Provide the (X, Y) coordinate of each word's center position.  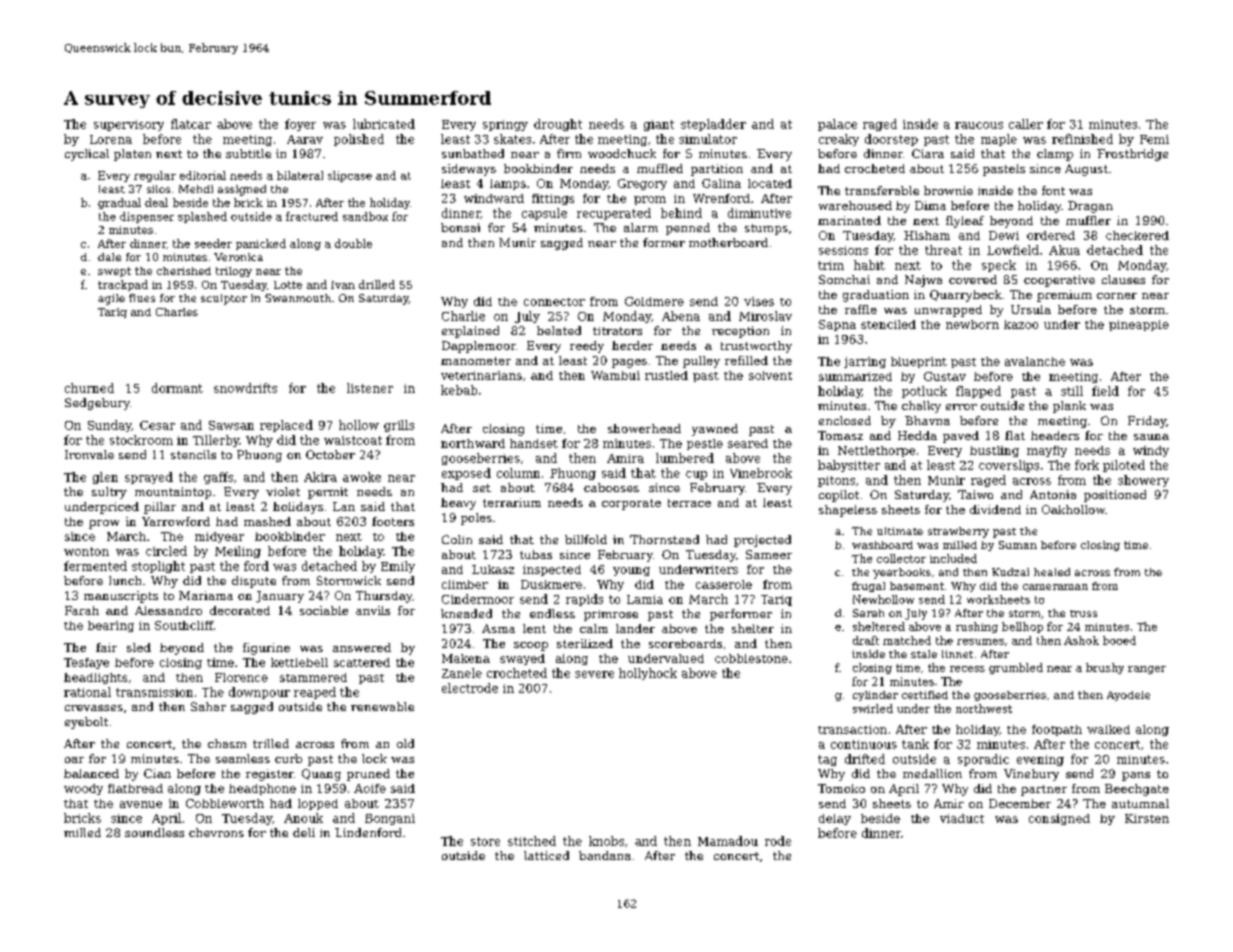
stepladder (713, 125)
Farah (82, 610)
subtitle (248, 153)
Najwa (923, 281)
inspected (552, 570)
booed (1119, 640)
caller (1026, 124)
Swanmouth (298, 298)
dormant (177, 388)
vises (759, 301)
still (1072, 391)
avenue (141, 804)
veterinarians (481, 375)
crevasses (94, 708)
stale (924, 654)
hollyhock (648, 674)
